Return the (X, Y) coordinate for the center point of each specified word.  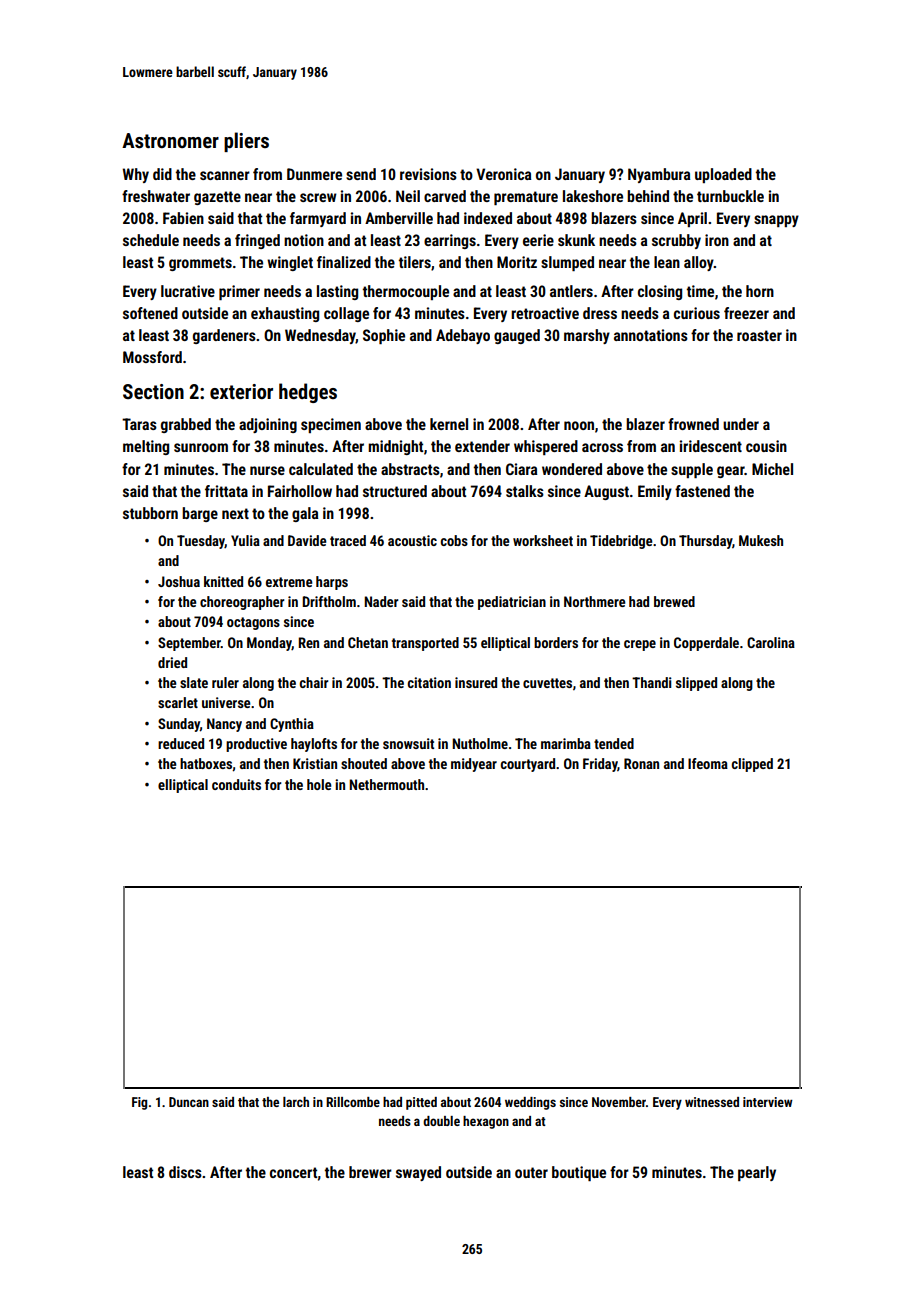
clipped (752, 765)
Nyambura (659, 175)
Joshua (179, 581)
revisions (428, 174)
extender (482, 446)
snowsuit (408, 743)
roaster (759, 335)
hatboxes (206, 763)
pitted (421, 1103)
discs (185, 1172)
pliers (246, 142)
